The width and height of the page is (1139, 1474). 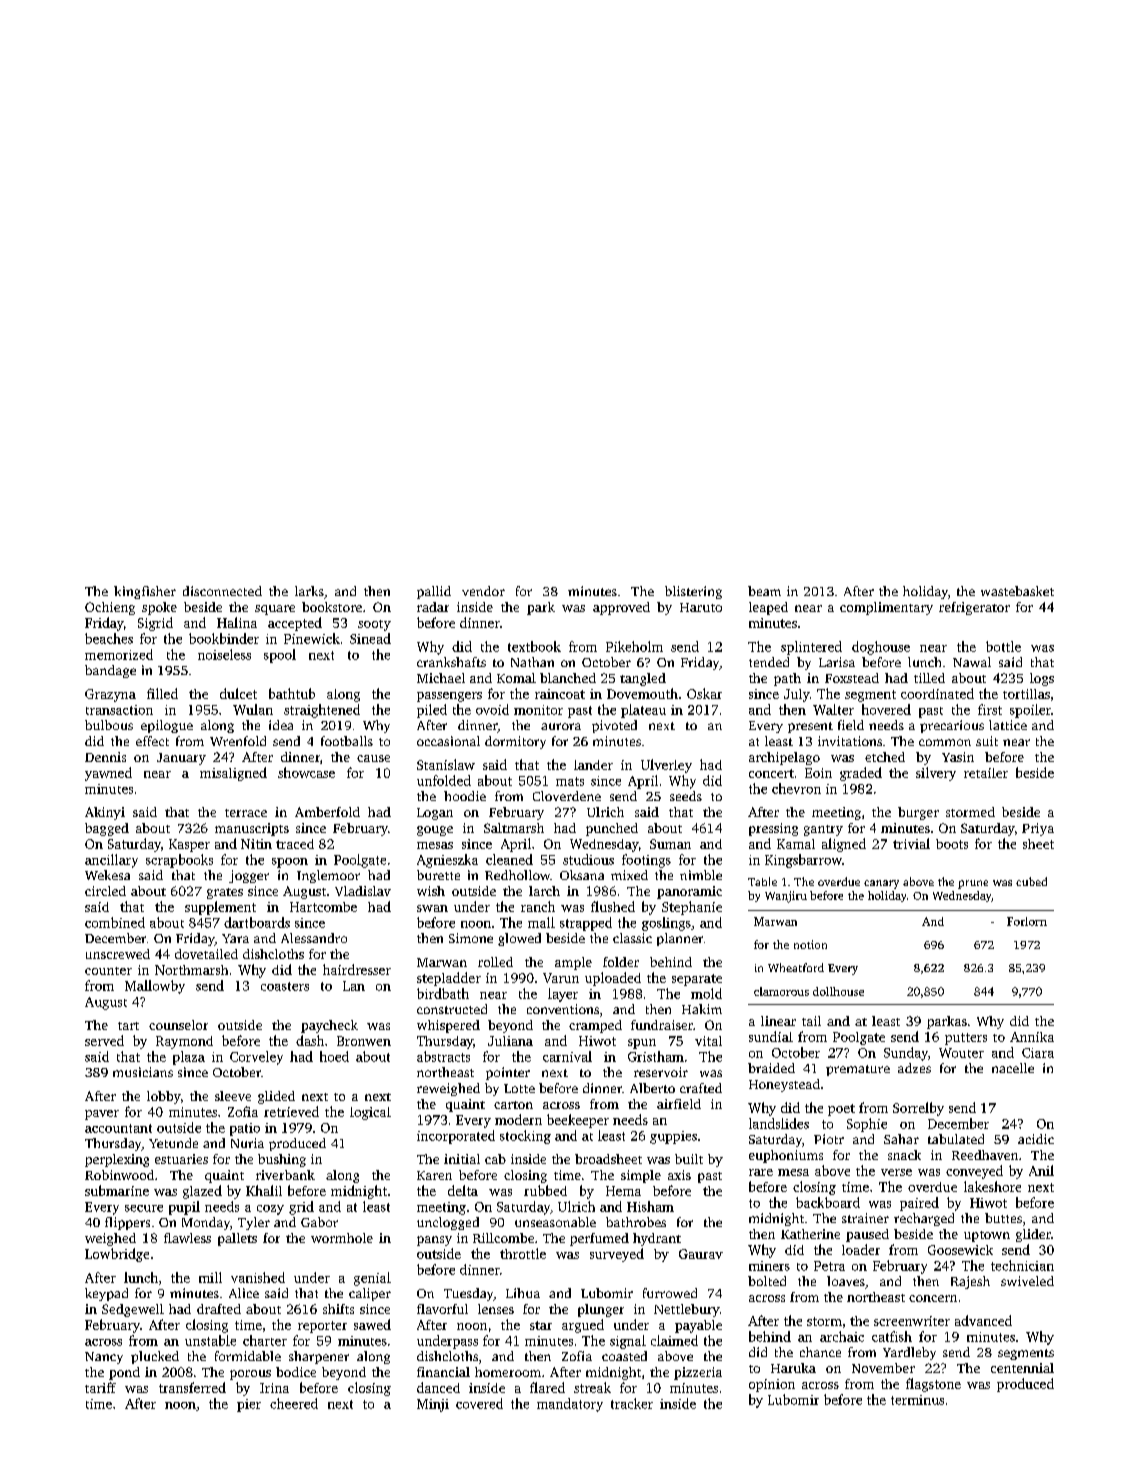 I want to click on wastebasket, so click(x=1017, y=591).
